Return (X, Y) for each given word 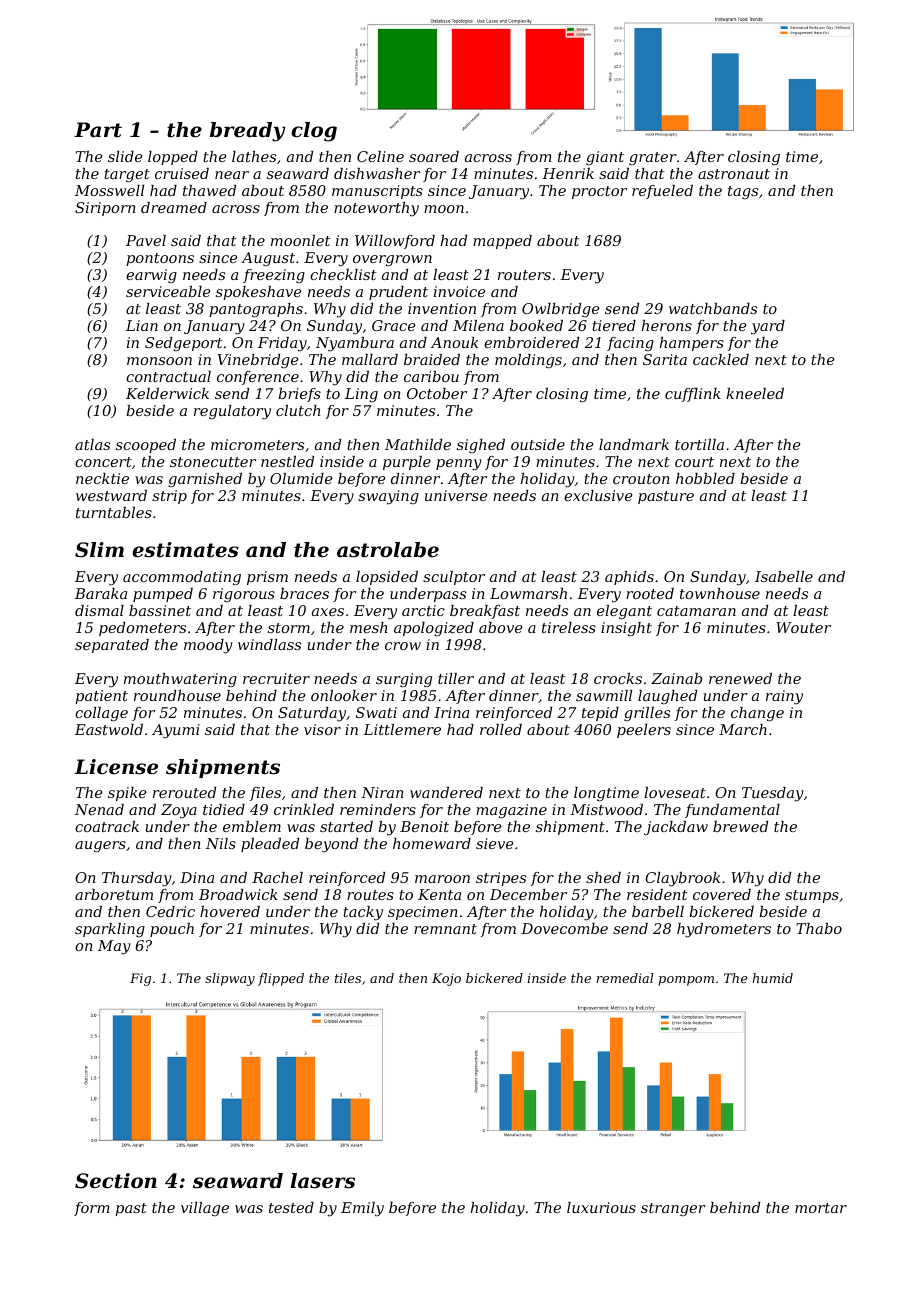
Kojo (446, 979)
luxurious (601, 1207)
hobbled (705, 478)
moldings (528, 361)
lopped (173, 158)
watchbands (713, 308)
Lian (142, 325)
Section (116, 1181)
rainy (784, 697)
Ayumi (176, 731)
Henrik (568, 173)
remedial (625, 978)
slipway (230, 979)
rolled (501, 729)
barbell (658, 911)
